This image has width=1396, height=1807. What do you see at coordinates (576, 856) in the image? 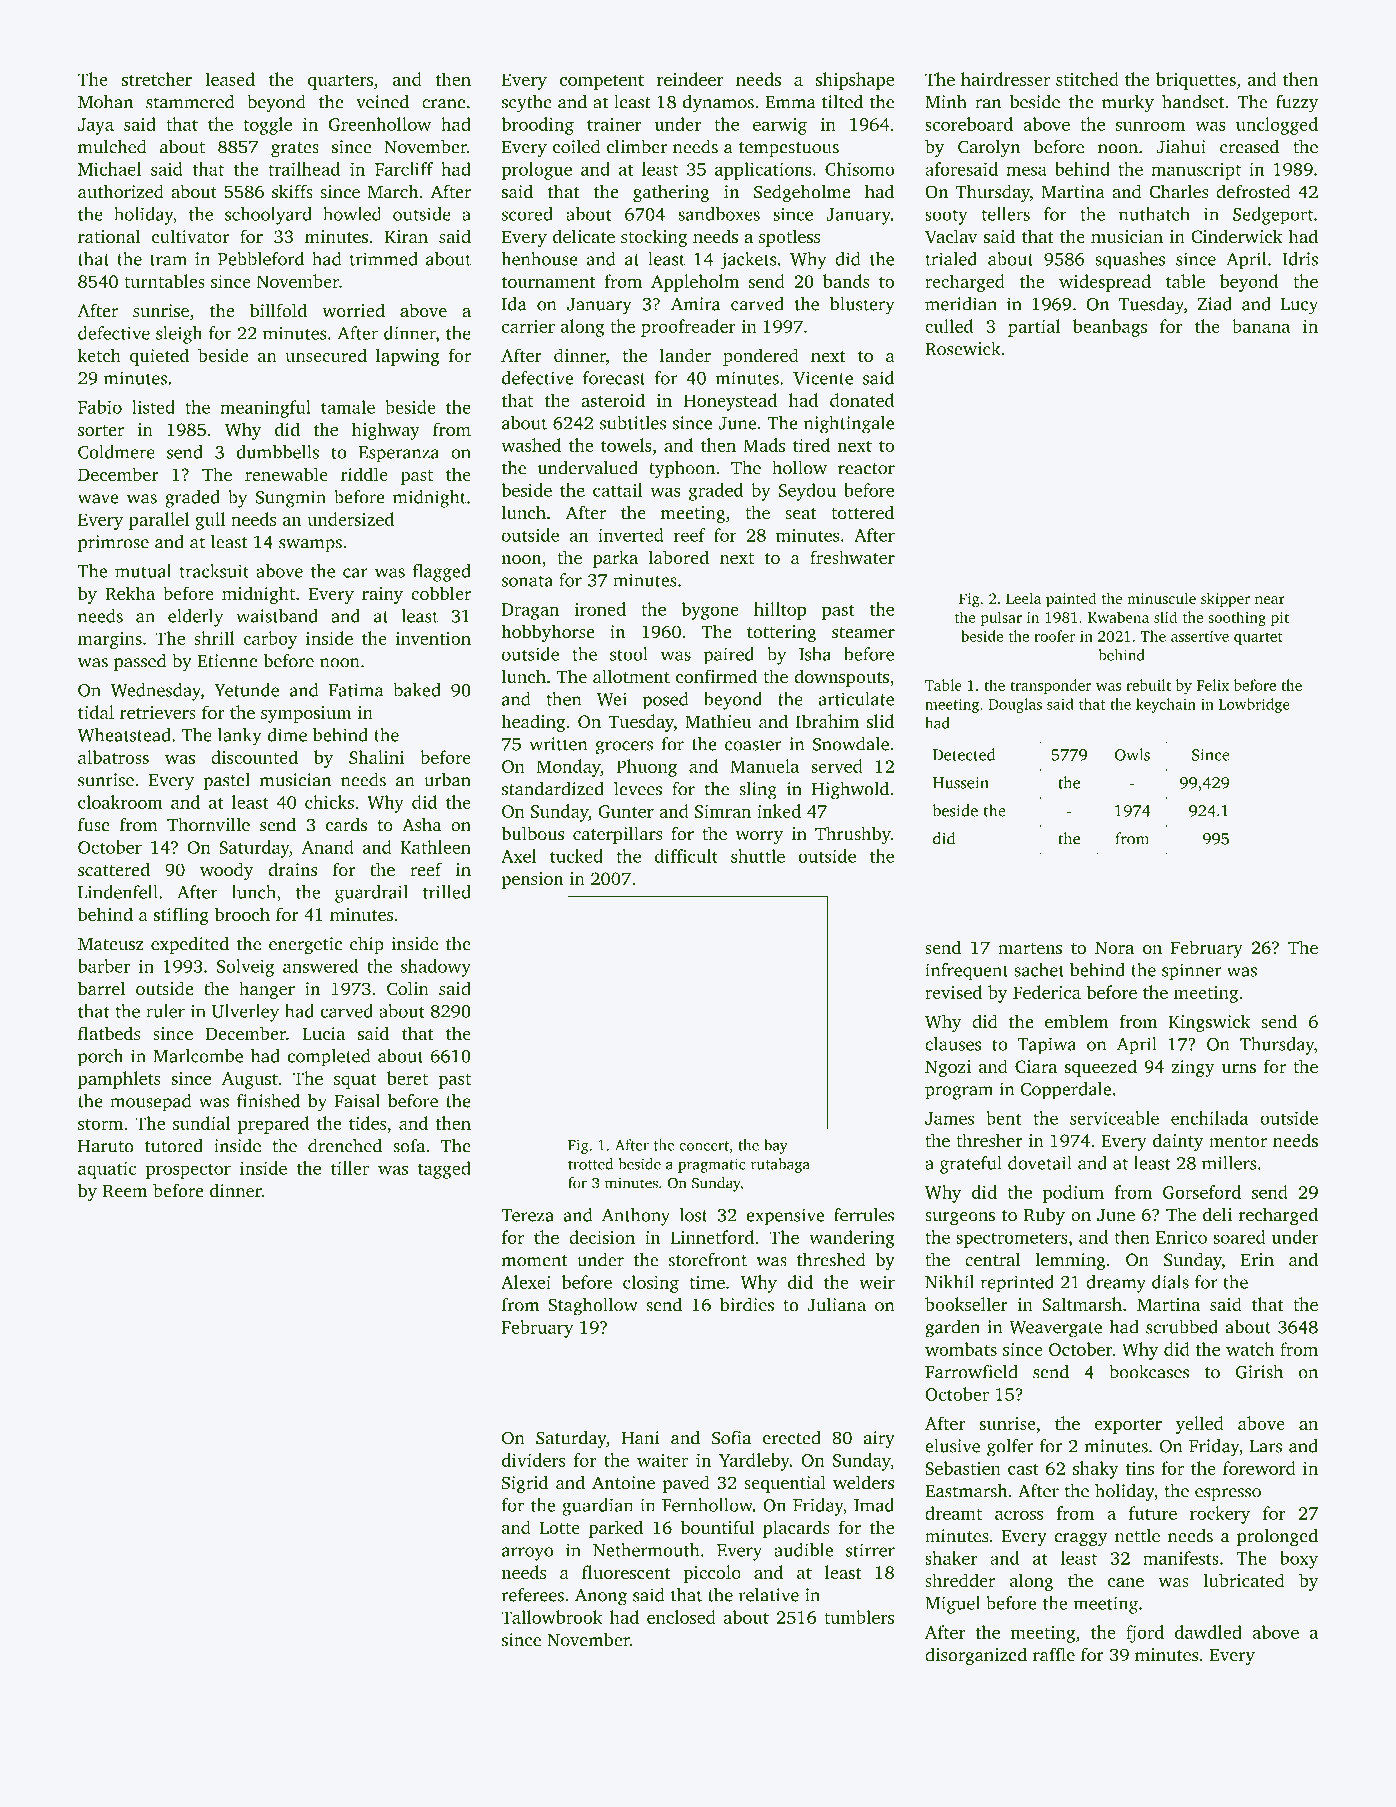
I see `tucked` at bounding box center [576, 856].
